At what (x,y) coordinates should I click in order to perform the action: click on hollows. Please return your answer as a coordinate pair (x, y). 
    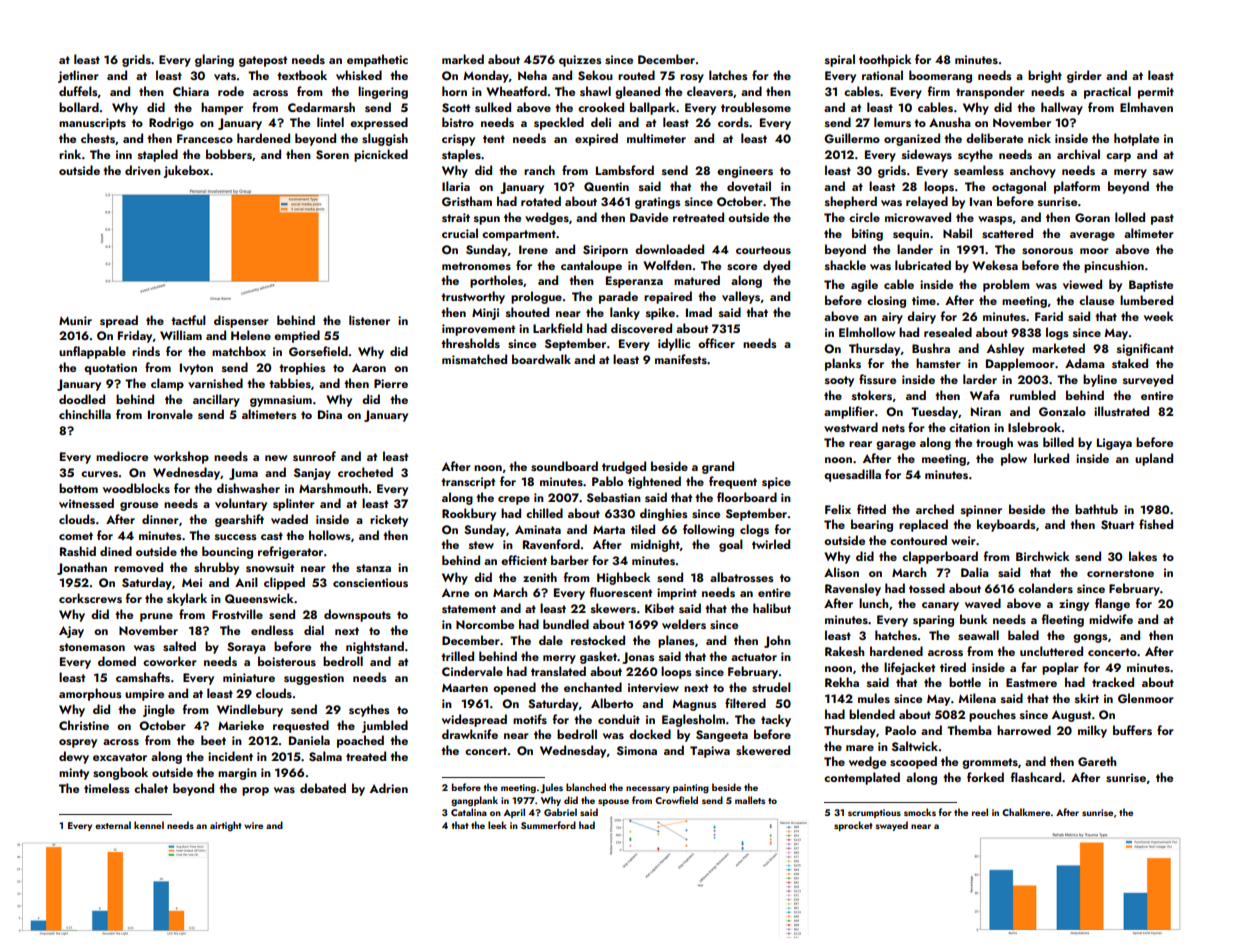
    Looking at the image, I should click on (330, 535).
